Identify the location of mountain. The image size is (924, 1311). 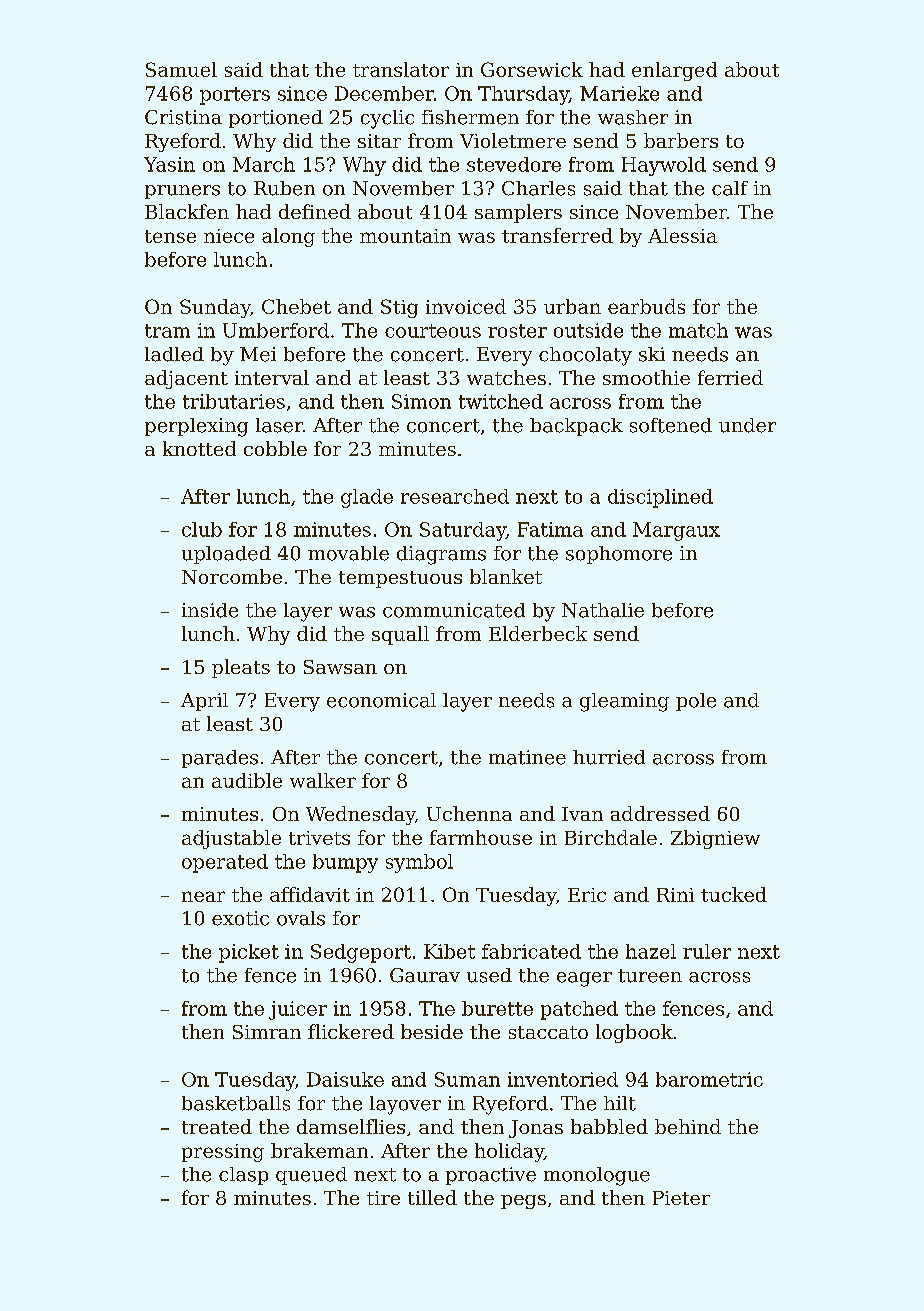
(405, 236).
